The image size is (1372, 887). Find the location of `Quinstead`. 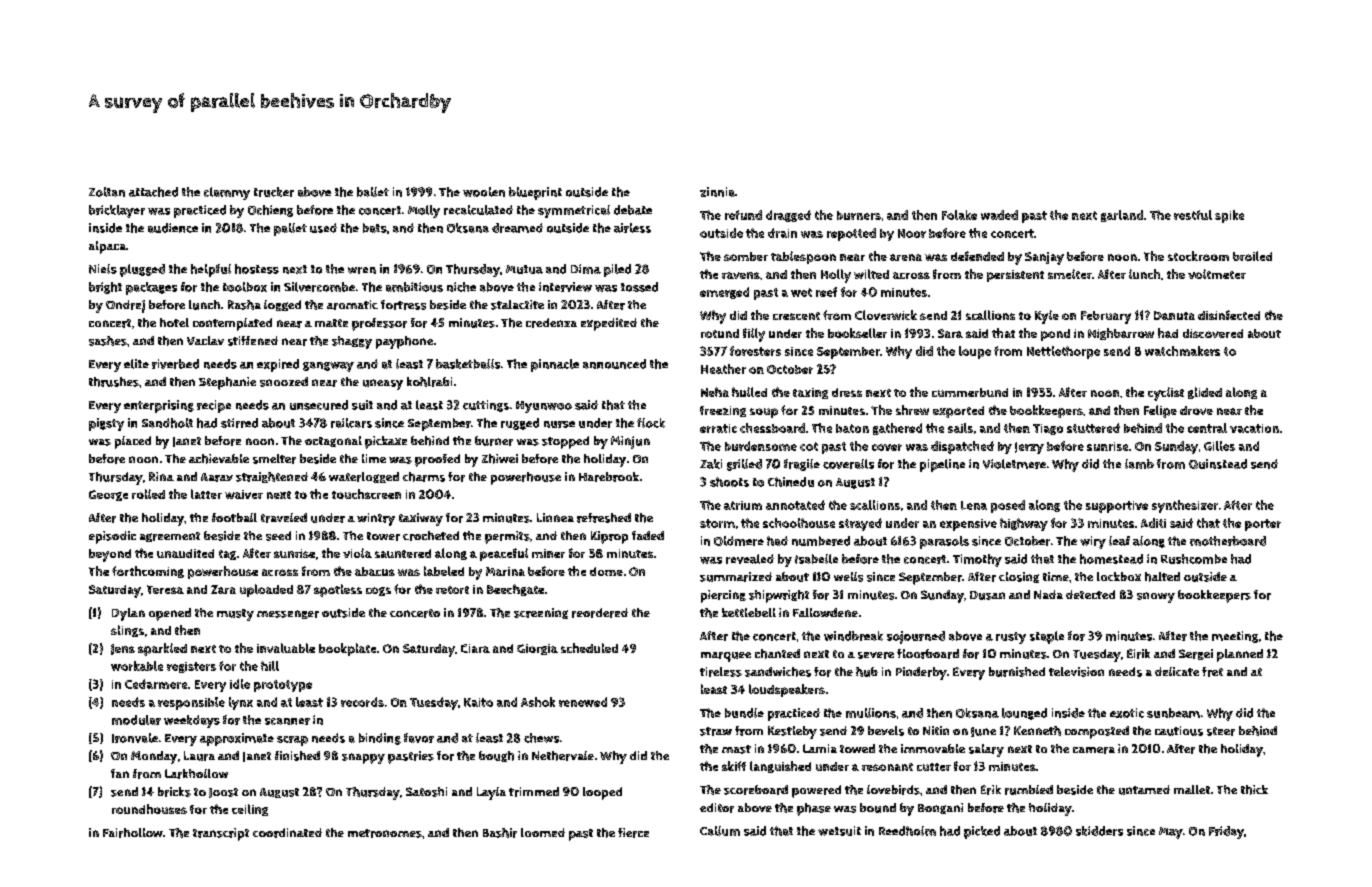

Quinstead is located at coordinates (1218, 464).
